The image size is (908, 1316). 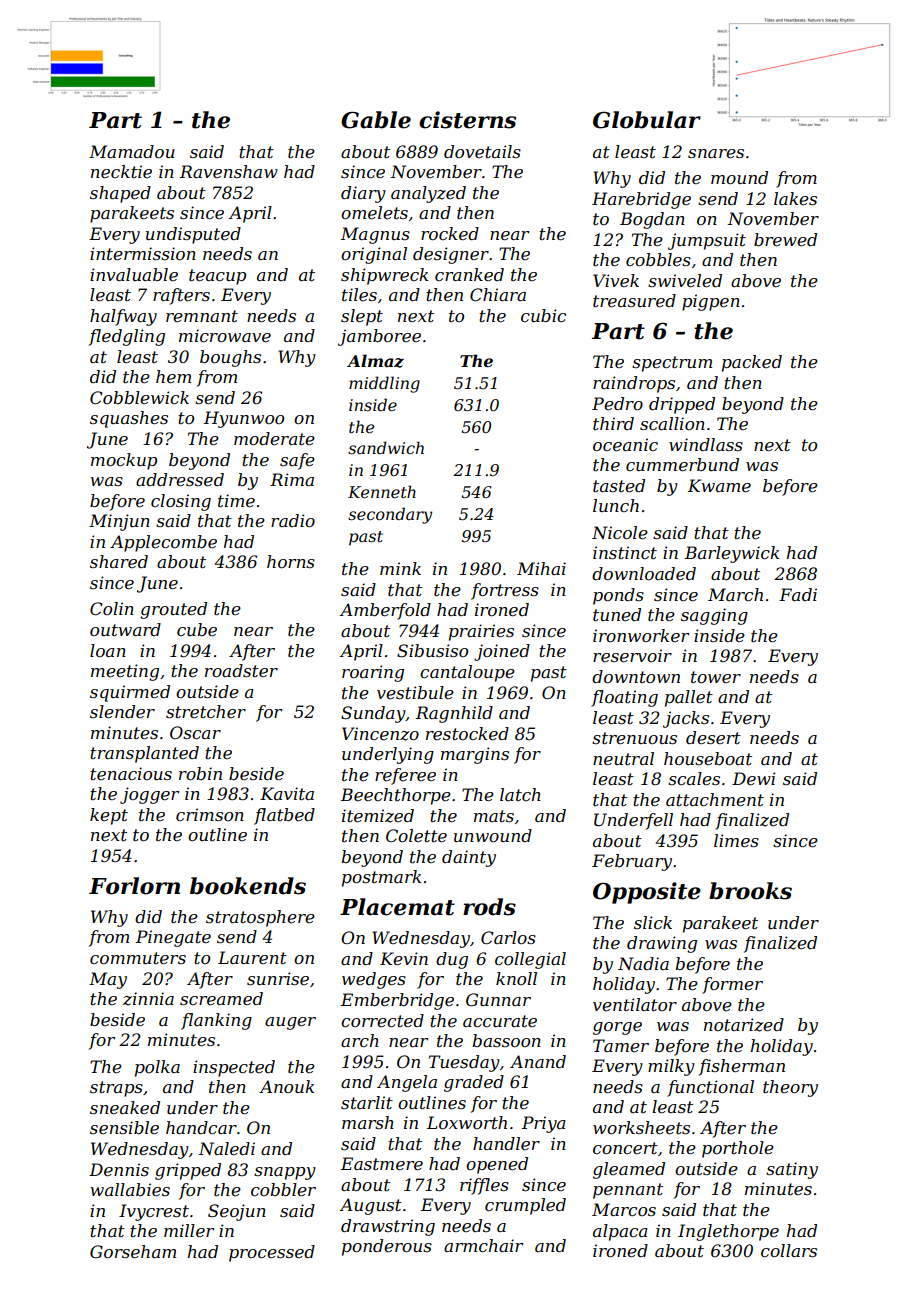 I want to click on tenacious, so click(x=131, y=773).
